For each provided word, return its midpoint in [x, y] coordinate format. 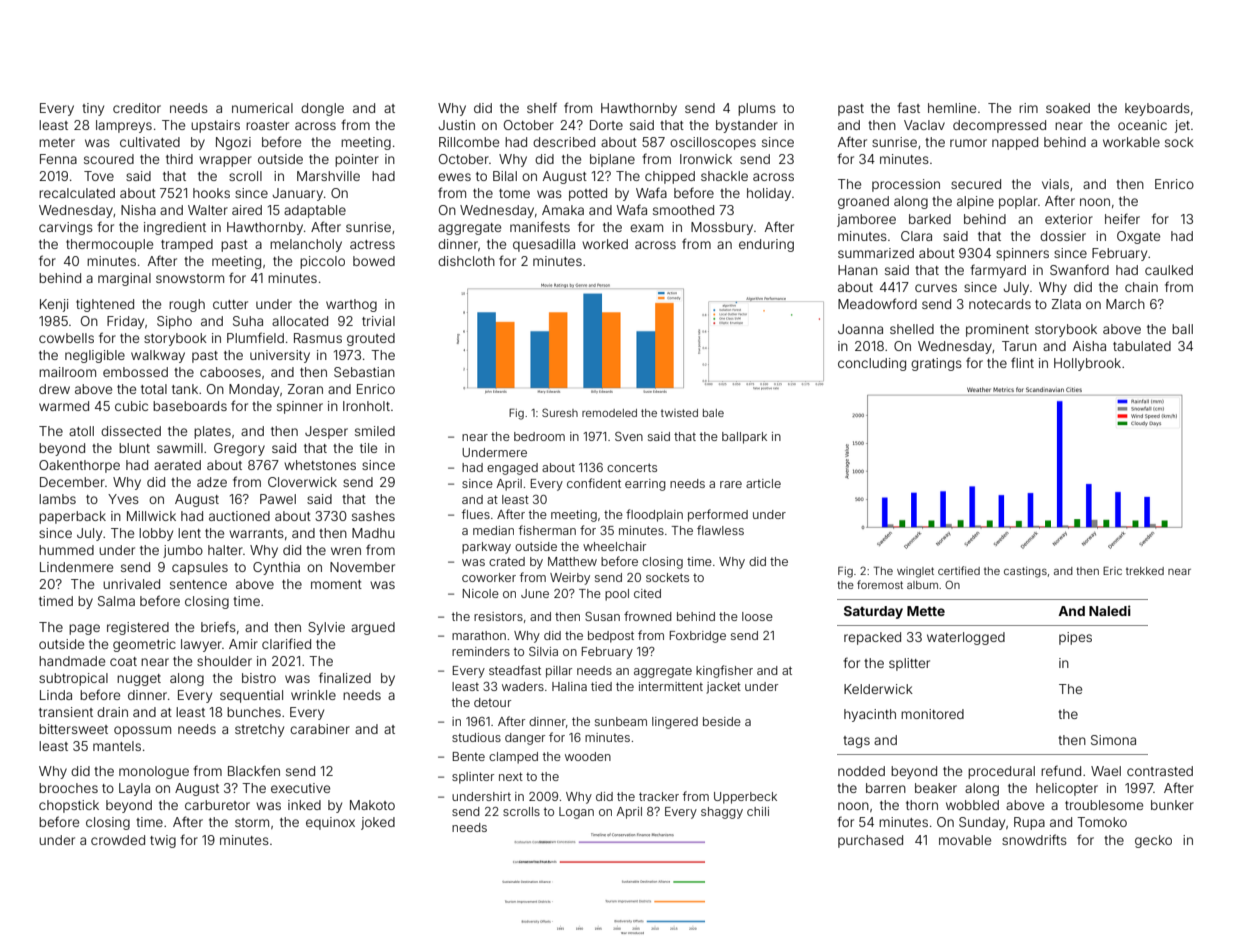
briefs [218, 626]
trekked [1145, 571]
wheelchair [614, 546]
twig [163, 841]
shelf [542, 107]
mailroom [67, 372]
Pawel [278, 499]
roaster [267, 125]
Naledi [1110, 610]
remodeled [609, 413]
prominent [997, 330]
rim [1028, 108]
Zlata [1066, 304]
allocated [300, 321]
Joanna [860, 329]
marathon [479, 635]
